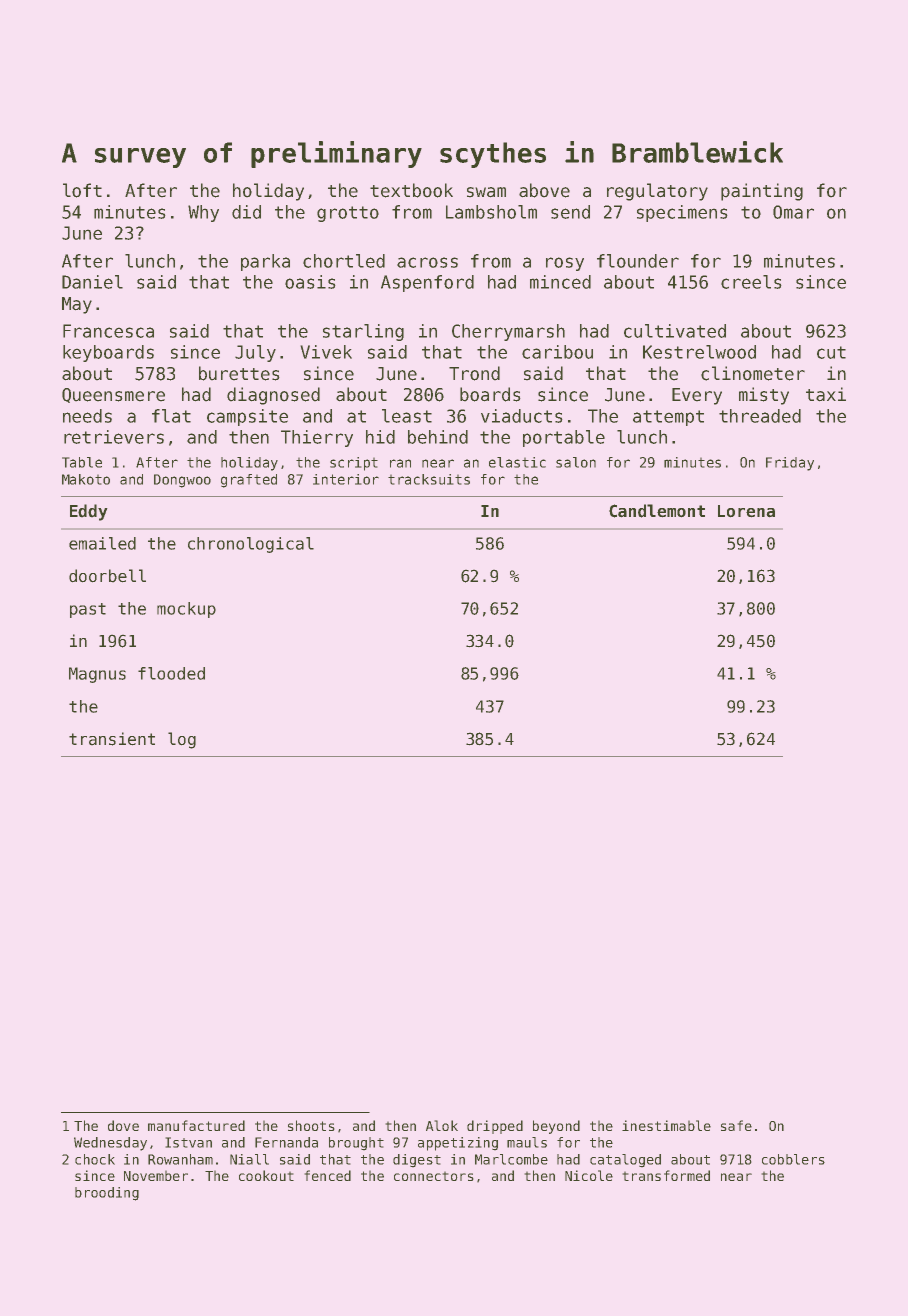 The image size is (908, 1316). Describe the element at coordinates (107, 1194) in the document. I see `brooding` at that location.
